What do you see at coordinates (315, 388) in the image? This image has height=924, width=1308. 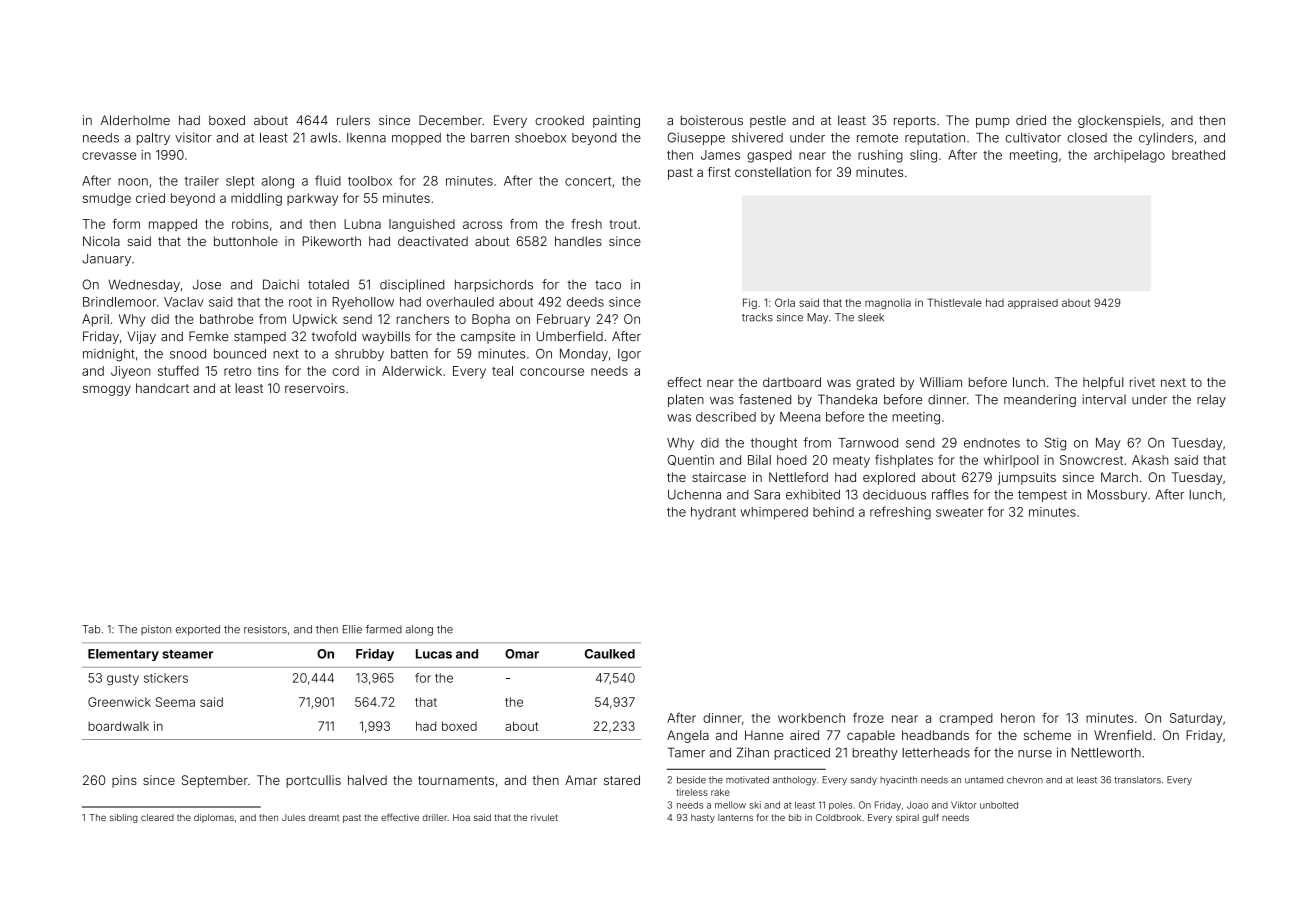 I see `reservoirs` at bounding box center [315, 388].
